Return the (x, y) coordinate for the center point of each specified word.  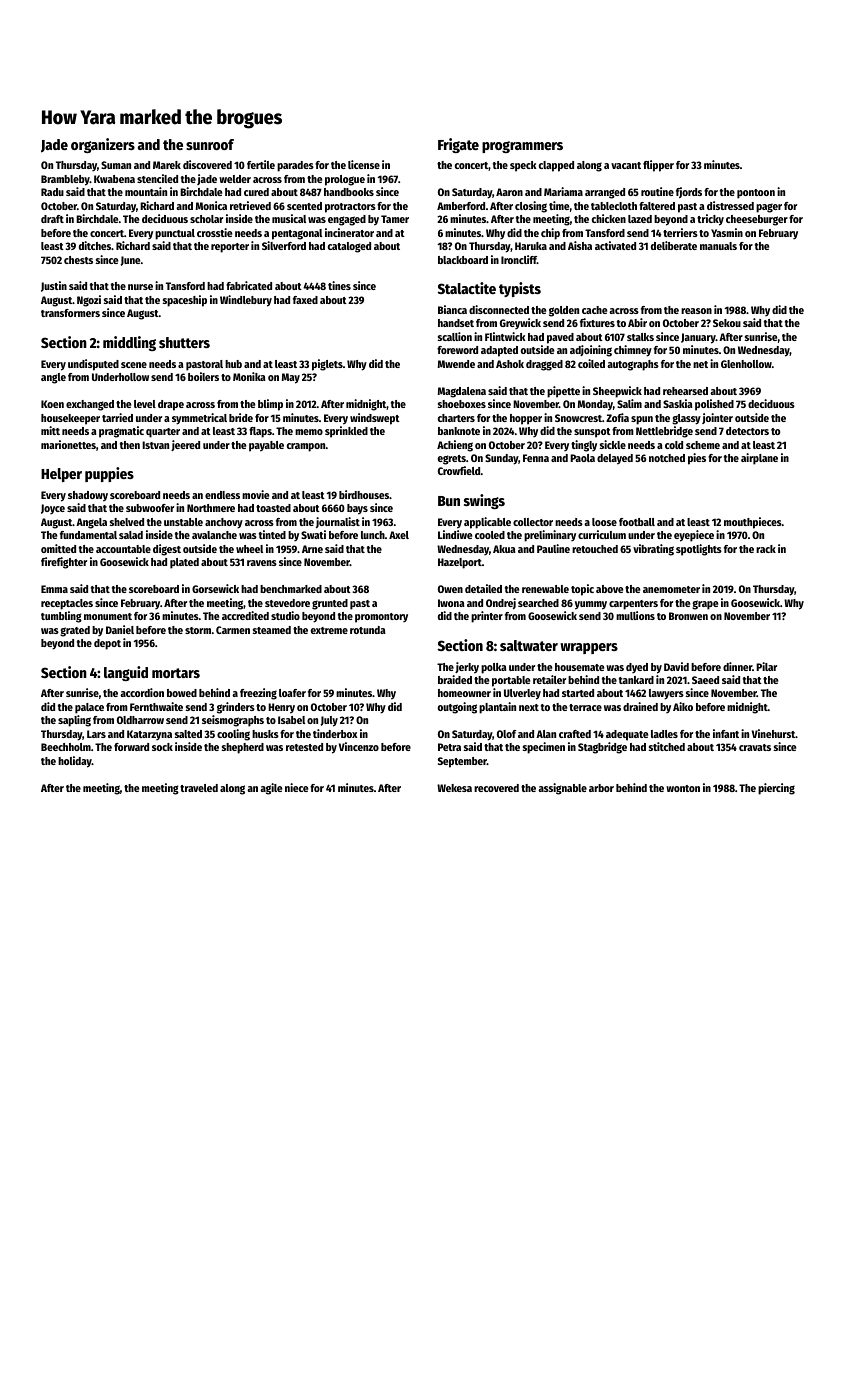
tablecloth (614, 206)
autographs (633, 365)
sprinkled (346, 432)
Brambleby (65, 180)
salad (131, 535)
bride (241, 417)
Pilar (766, 666)
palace (89, 708)
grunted (330, 604)
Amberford (461, 206)
